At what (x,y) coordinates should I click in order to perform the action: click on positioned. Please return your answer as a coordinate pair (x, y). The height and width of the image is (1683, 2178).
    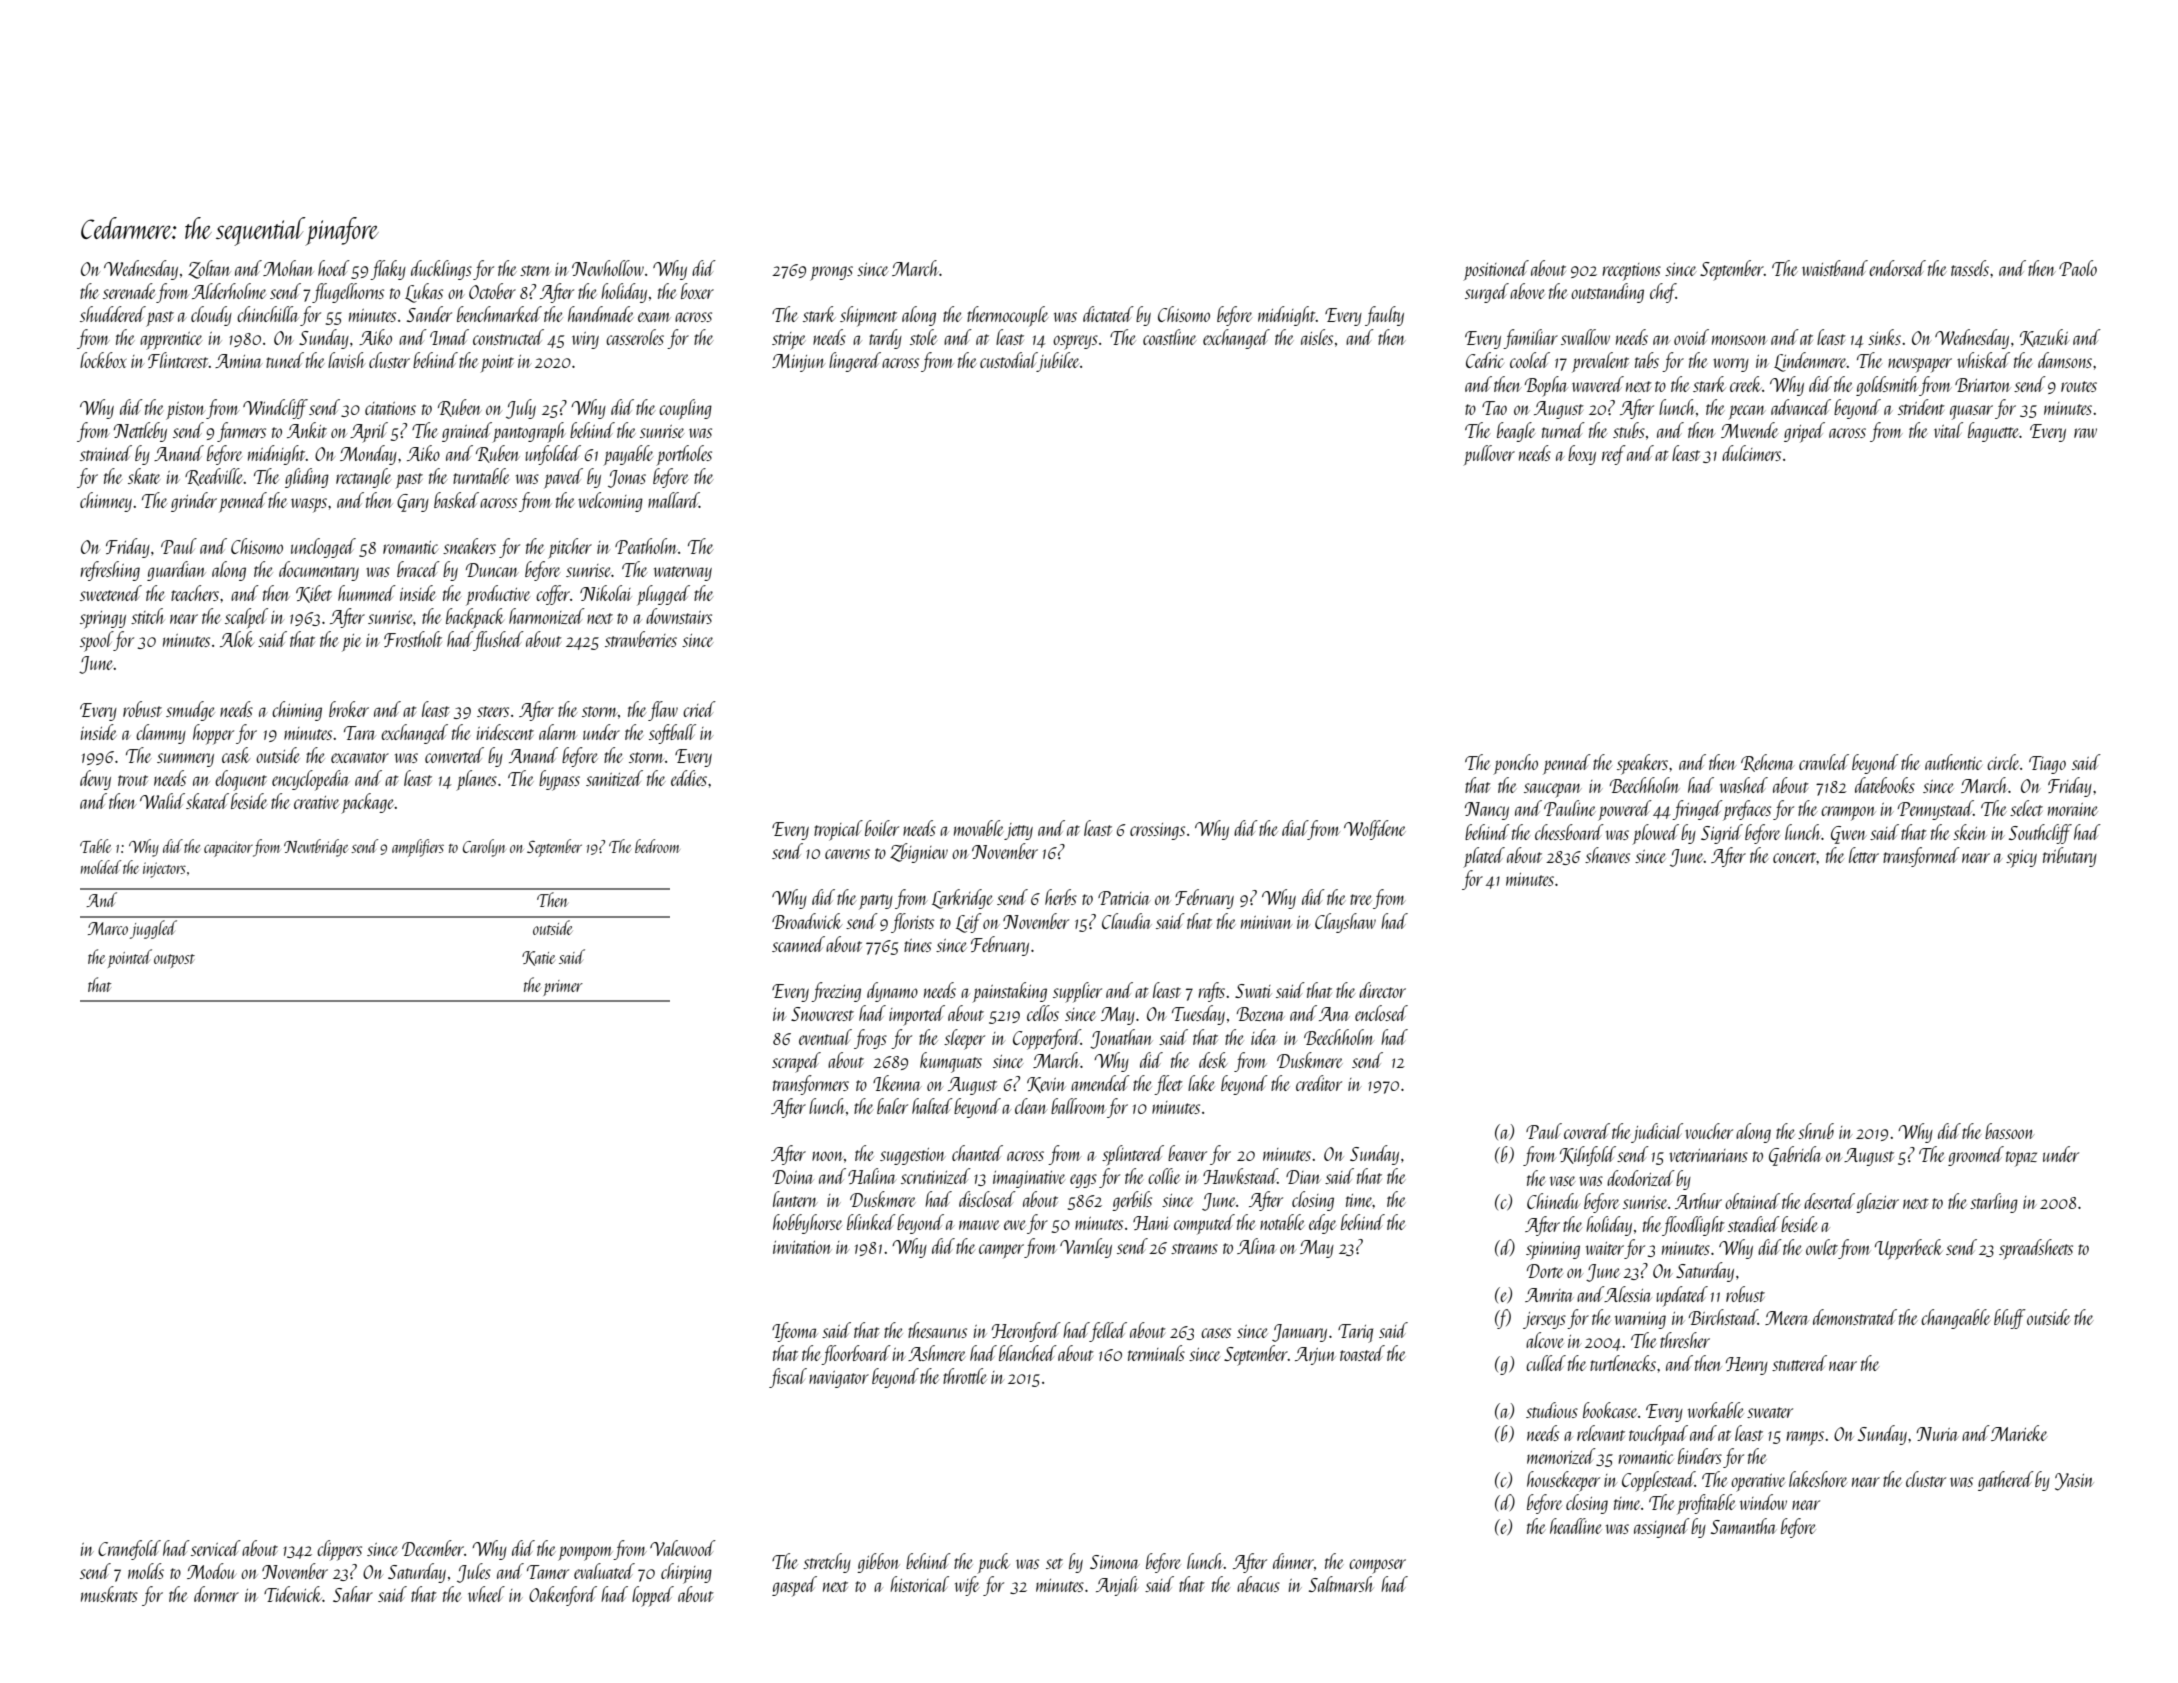
    Looking at the image, I should click on (1496, 270).
